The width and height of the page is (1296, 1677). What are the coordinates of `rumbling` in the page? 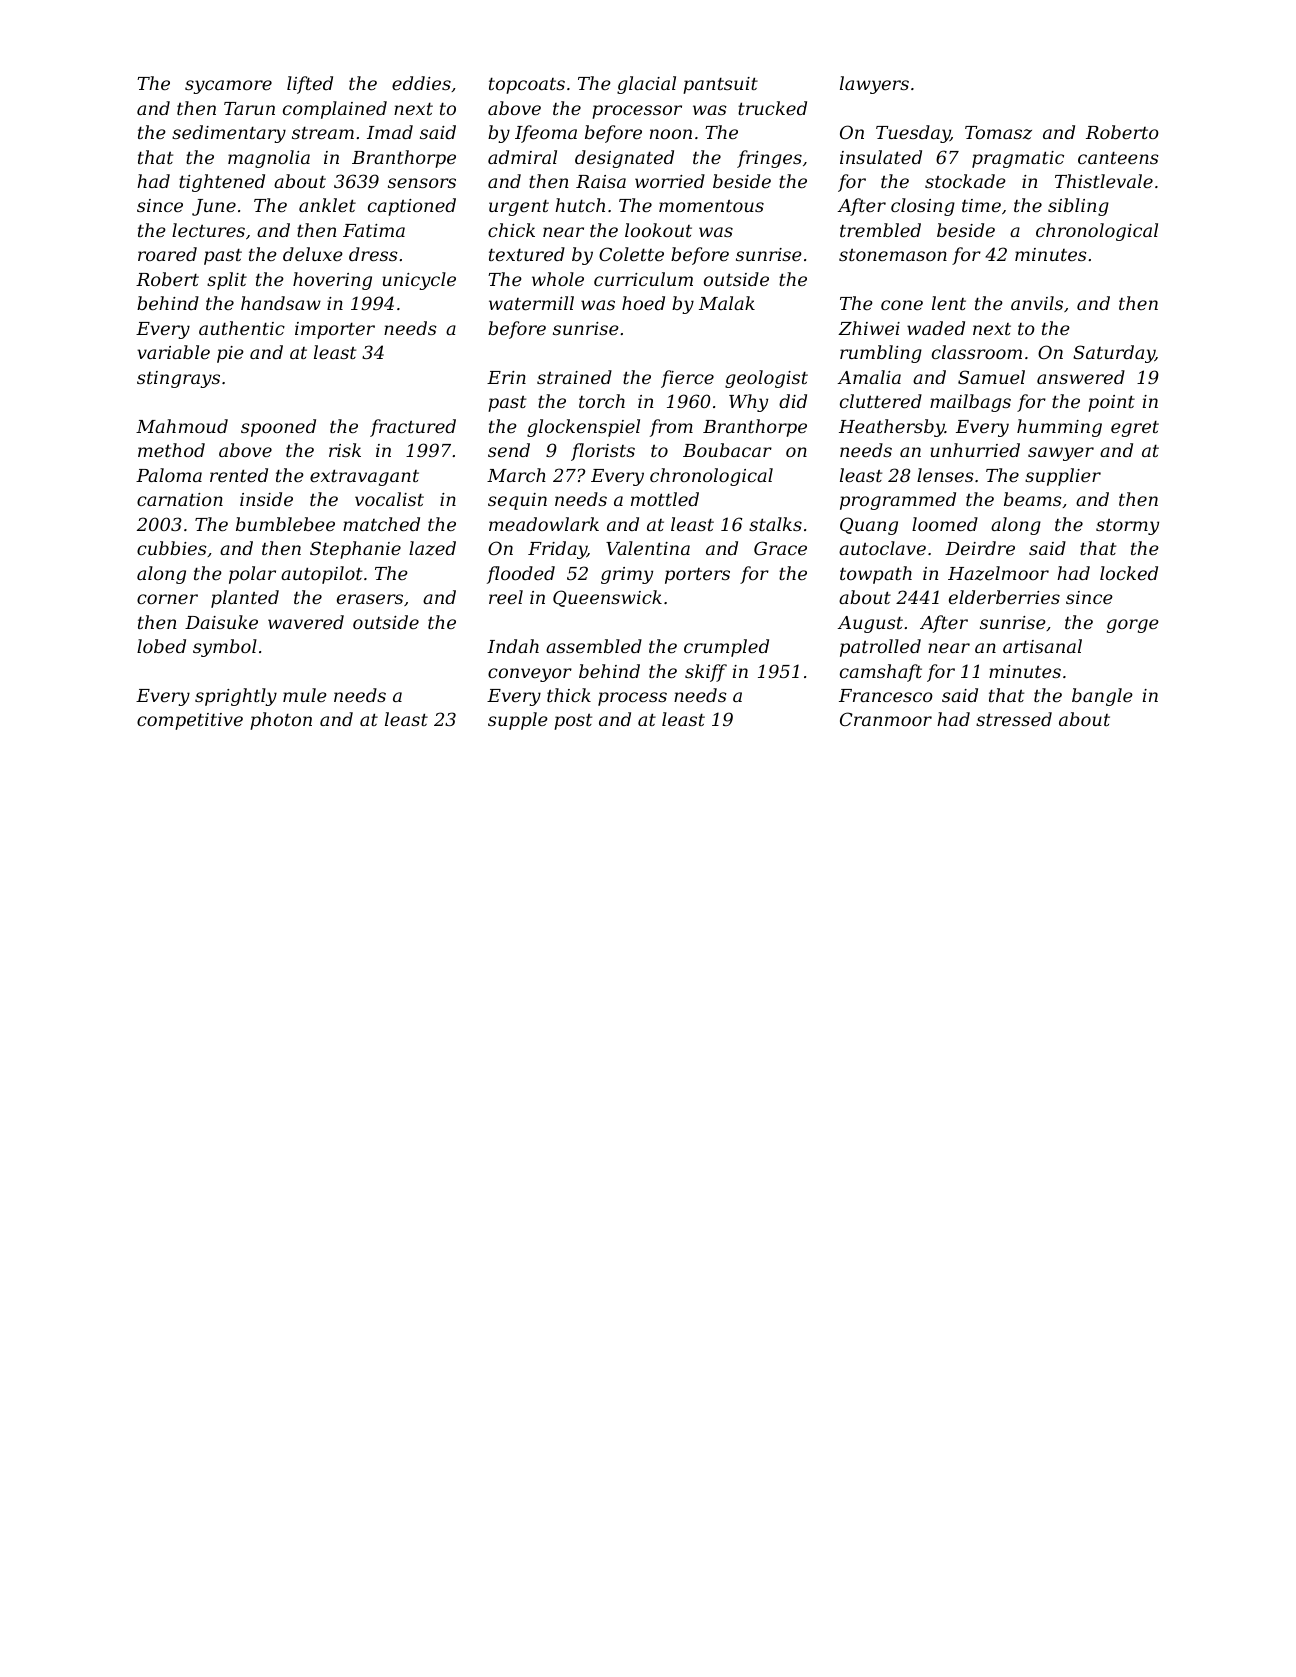 It's located at (881, 354).
